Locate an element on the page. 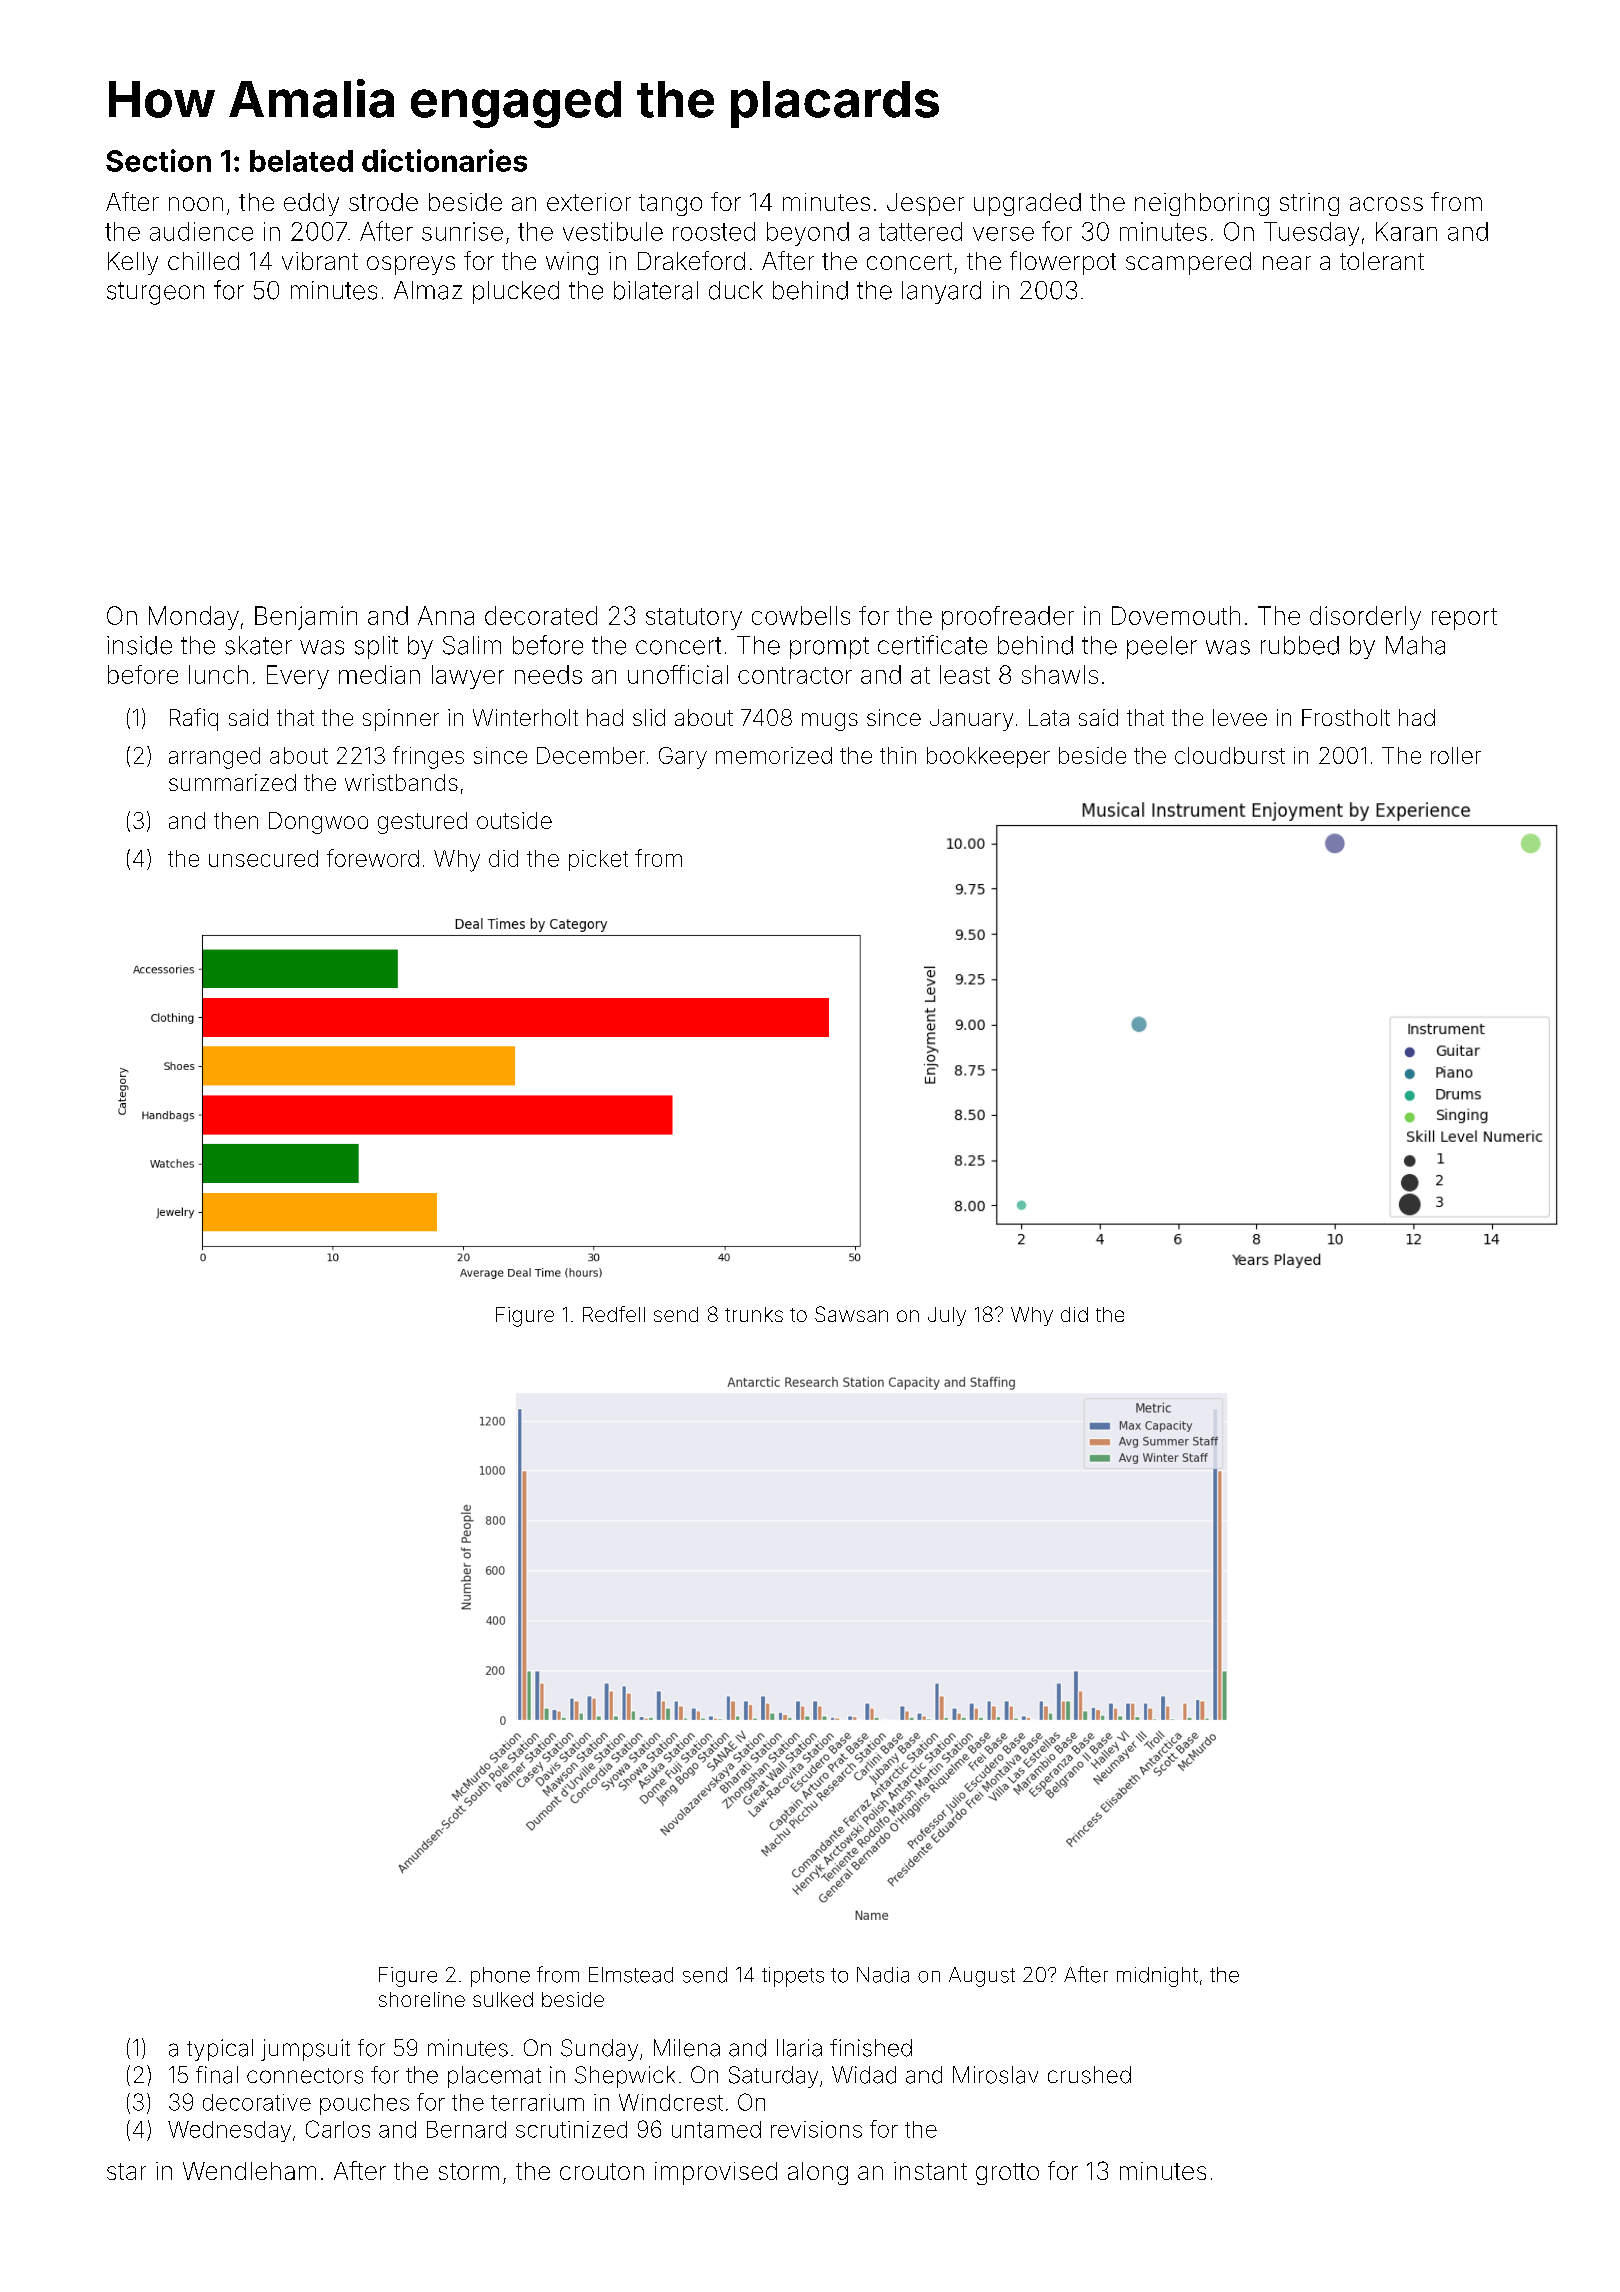 The width and height of the image is (1620, 2292). tippets is located at coordinates (793, 1977).
